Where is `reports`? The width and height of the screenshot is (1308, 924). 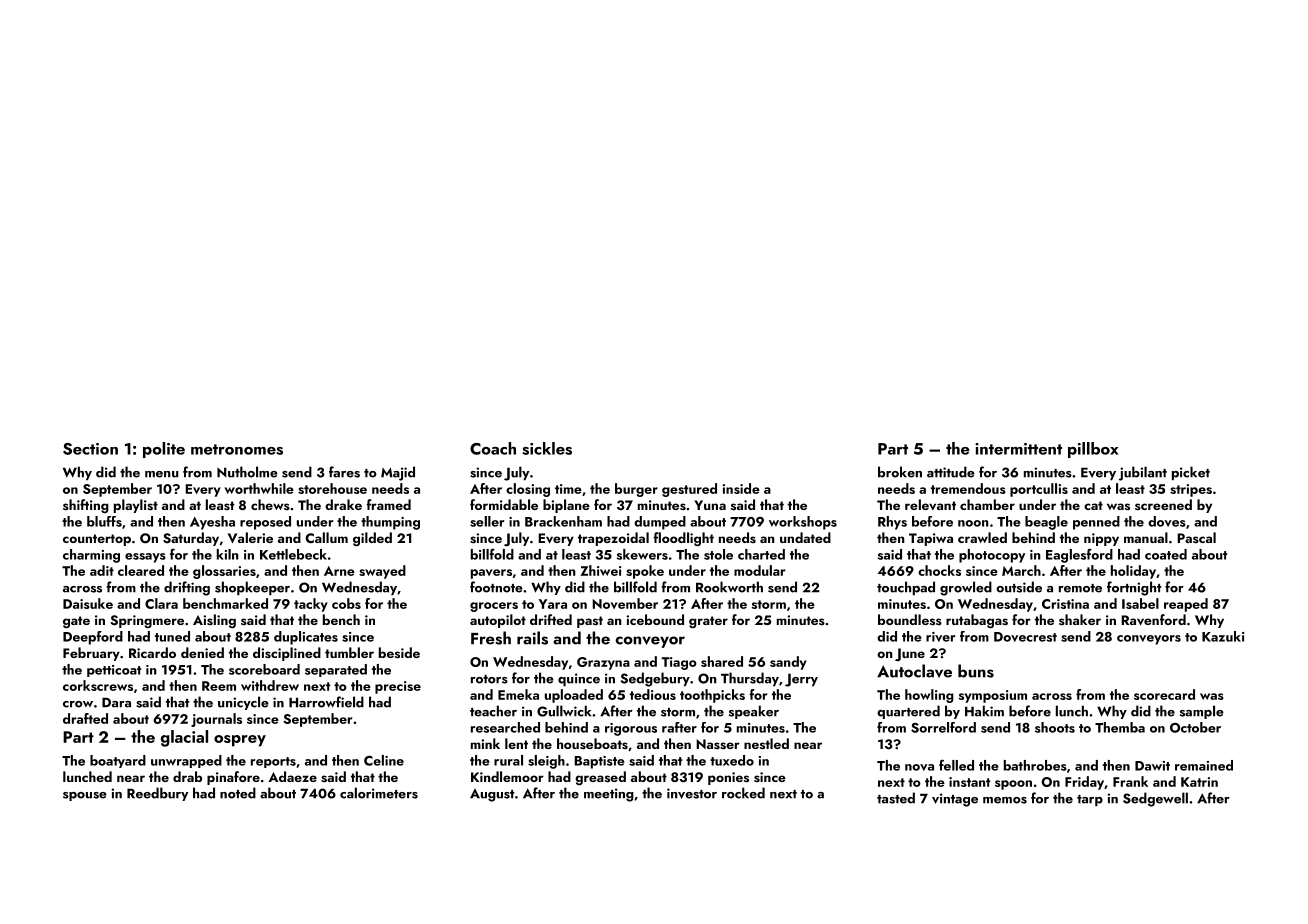 reports is located at coordinates (273, 762).
